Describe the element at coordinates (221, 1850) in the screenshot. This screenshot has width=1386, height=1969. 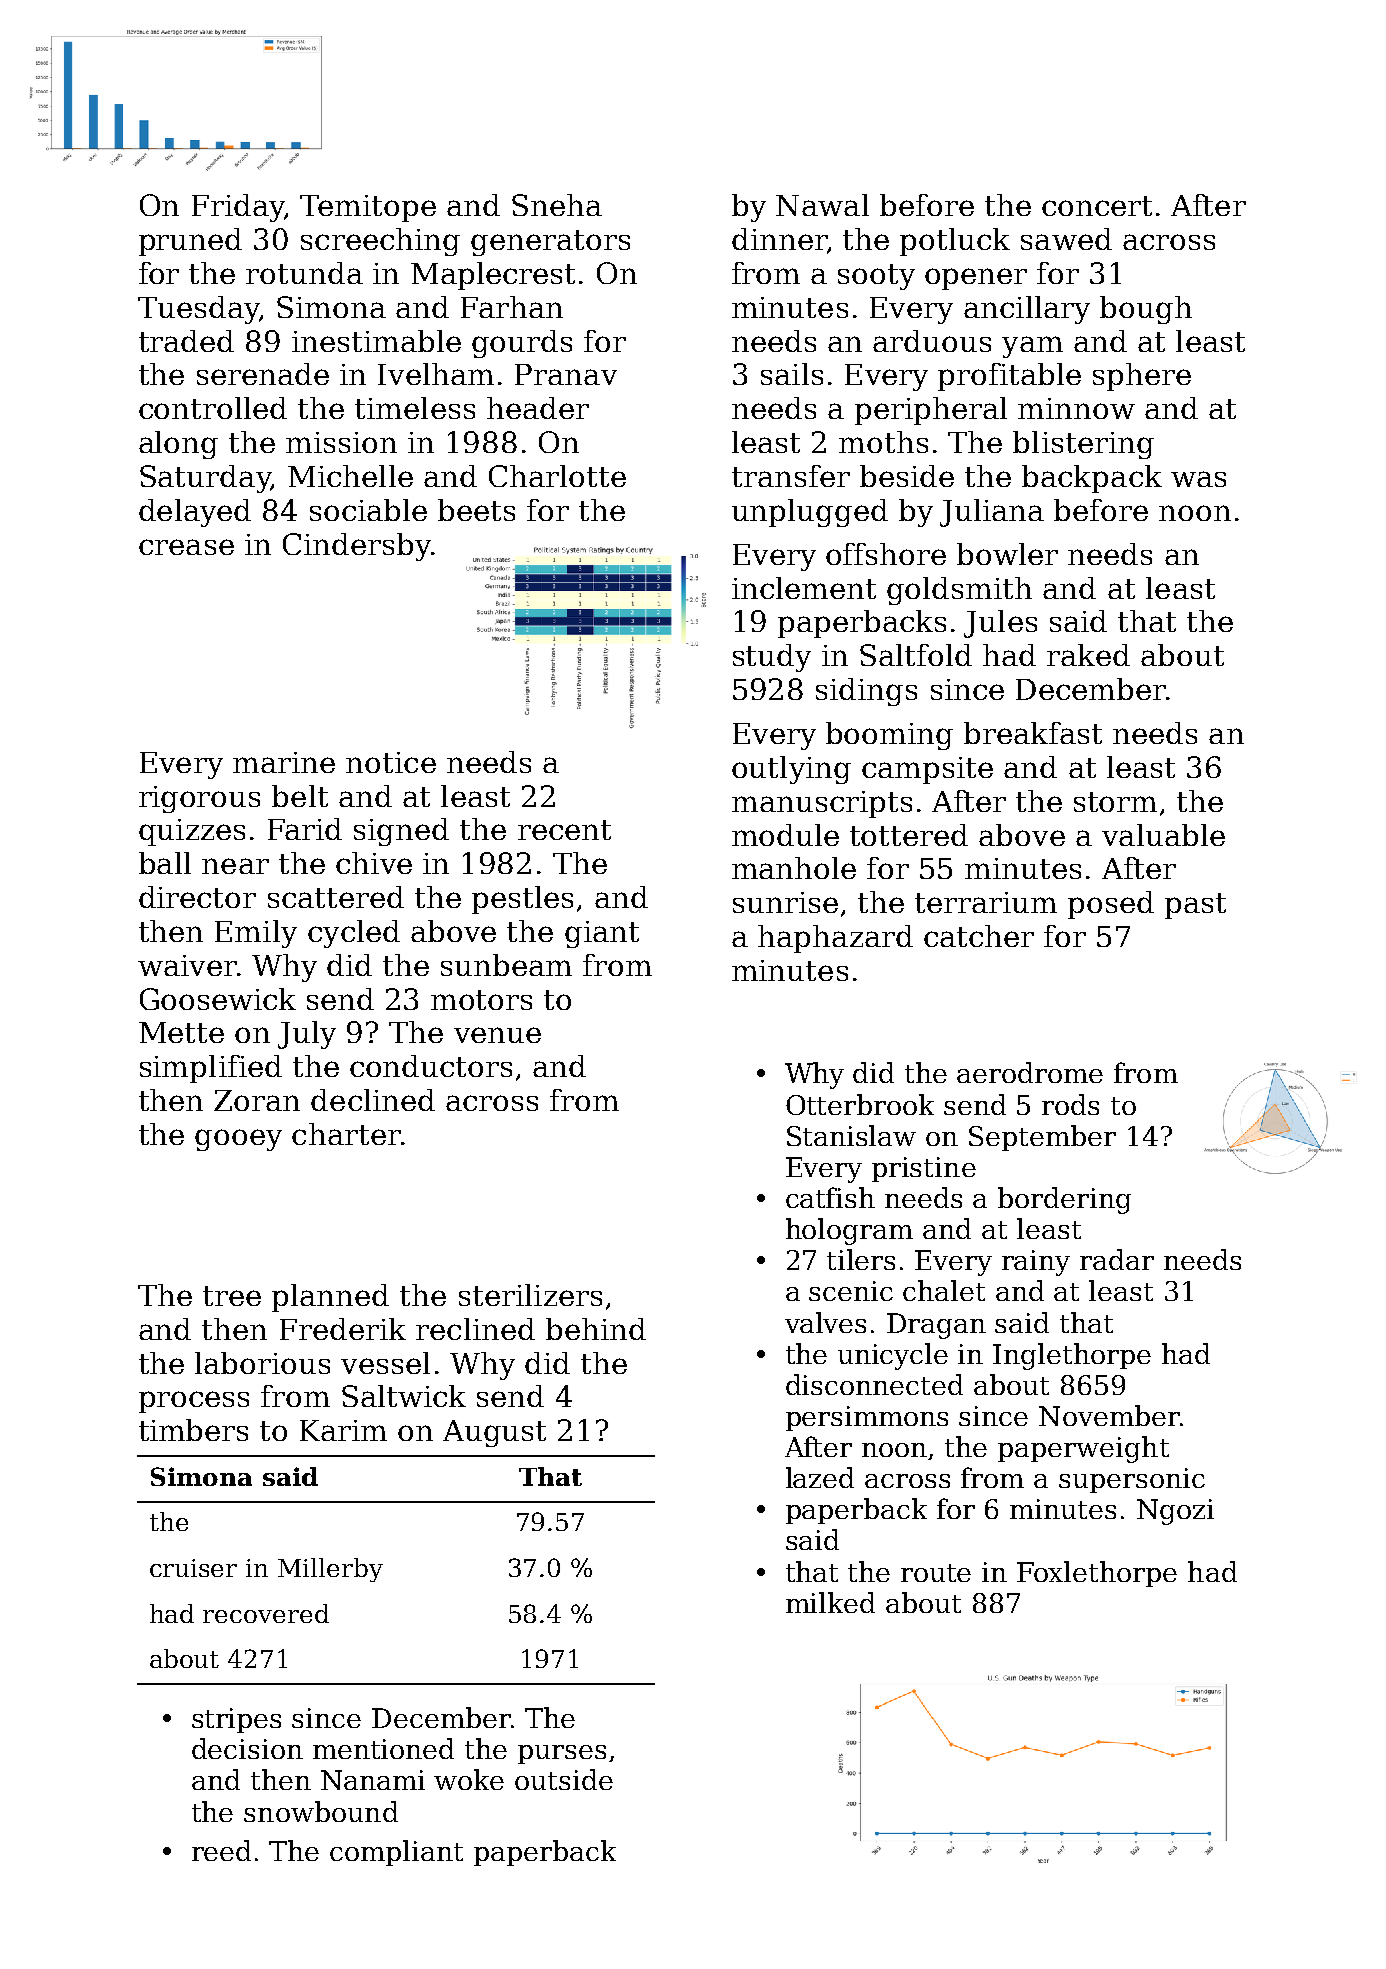
I see `reed` at that location.
